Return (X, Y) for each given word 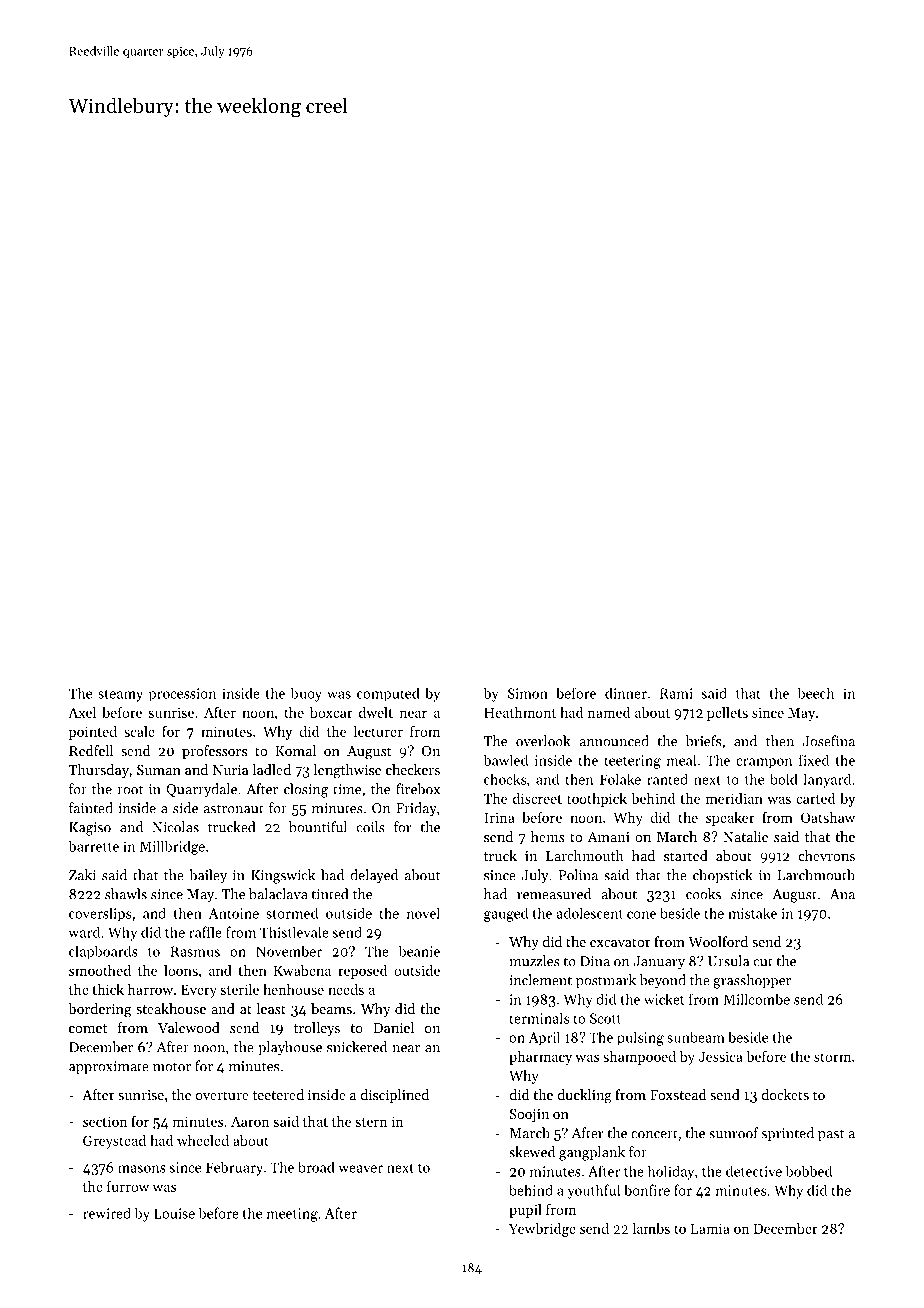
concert (654, 1134)
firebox (418, 789)
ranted (667, 779)
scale (139, 731)
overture (222, 1095)
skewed (532, 1152)
